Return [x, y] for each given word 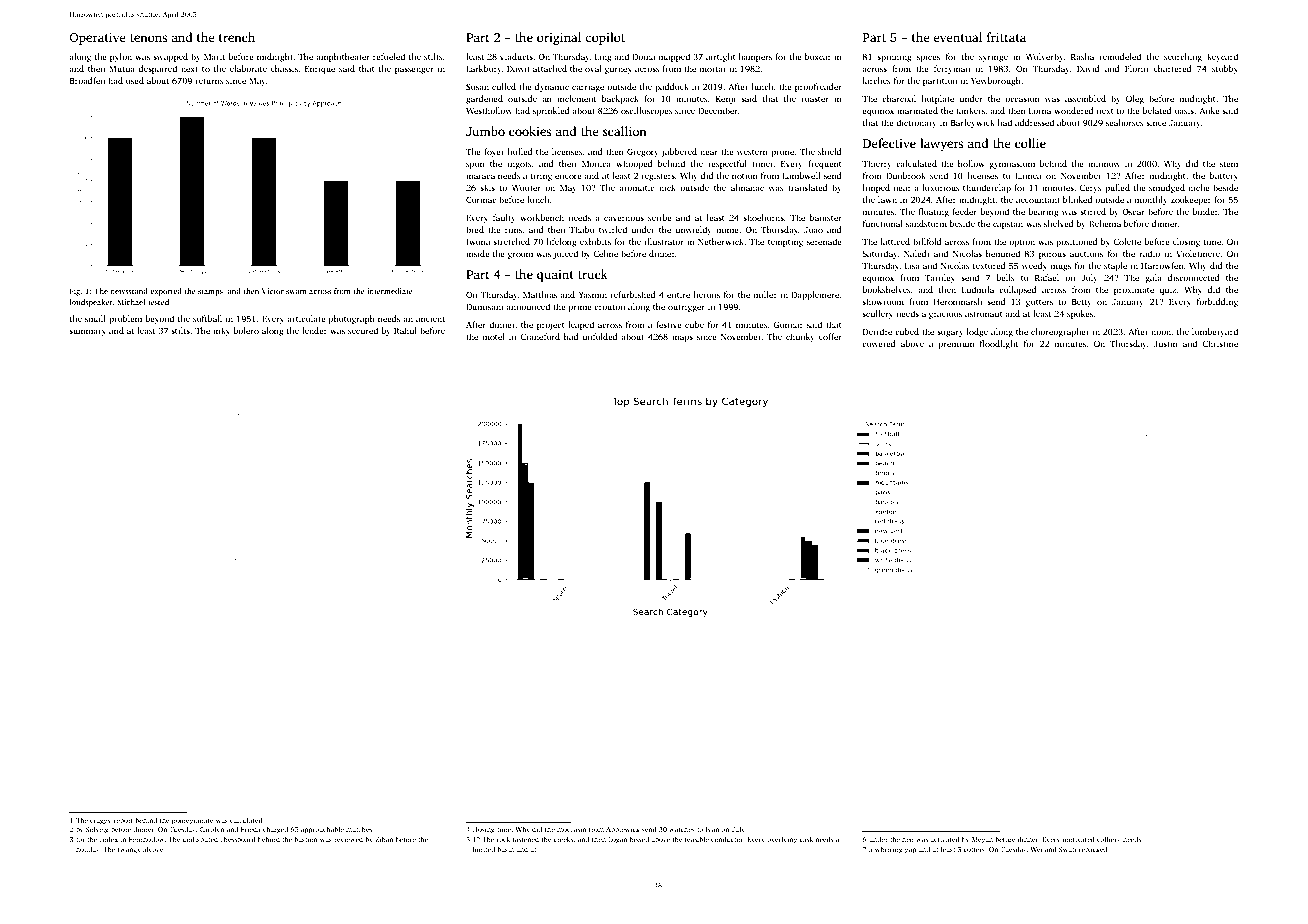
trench [237, 37]
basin [506, 849]
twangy [129, 851]
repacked [1093, 850]
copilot [605, 38]
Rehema [1105, 223]
